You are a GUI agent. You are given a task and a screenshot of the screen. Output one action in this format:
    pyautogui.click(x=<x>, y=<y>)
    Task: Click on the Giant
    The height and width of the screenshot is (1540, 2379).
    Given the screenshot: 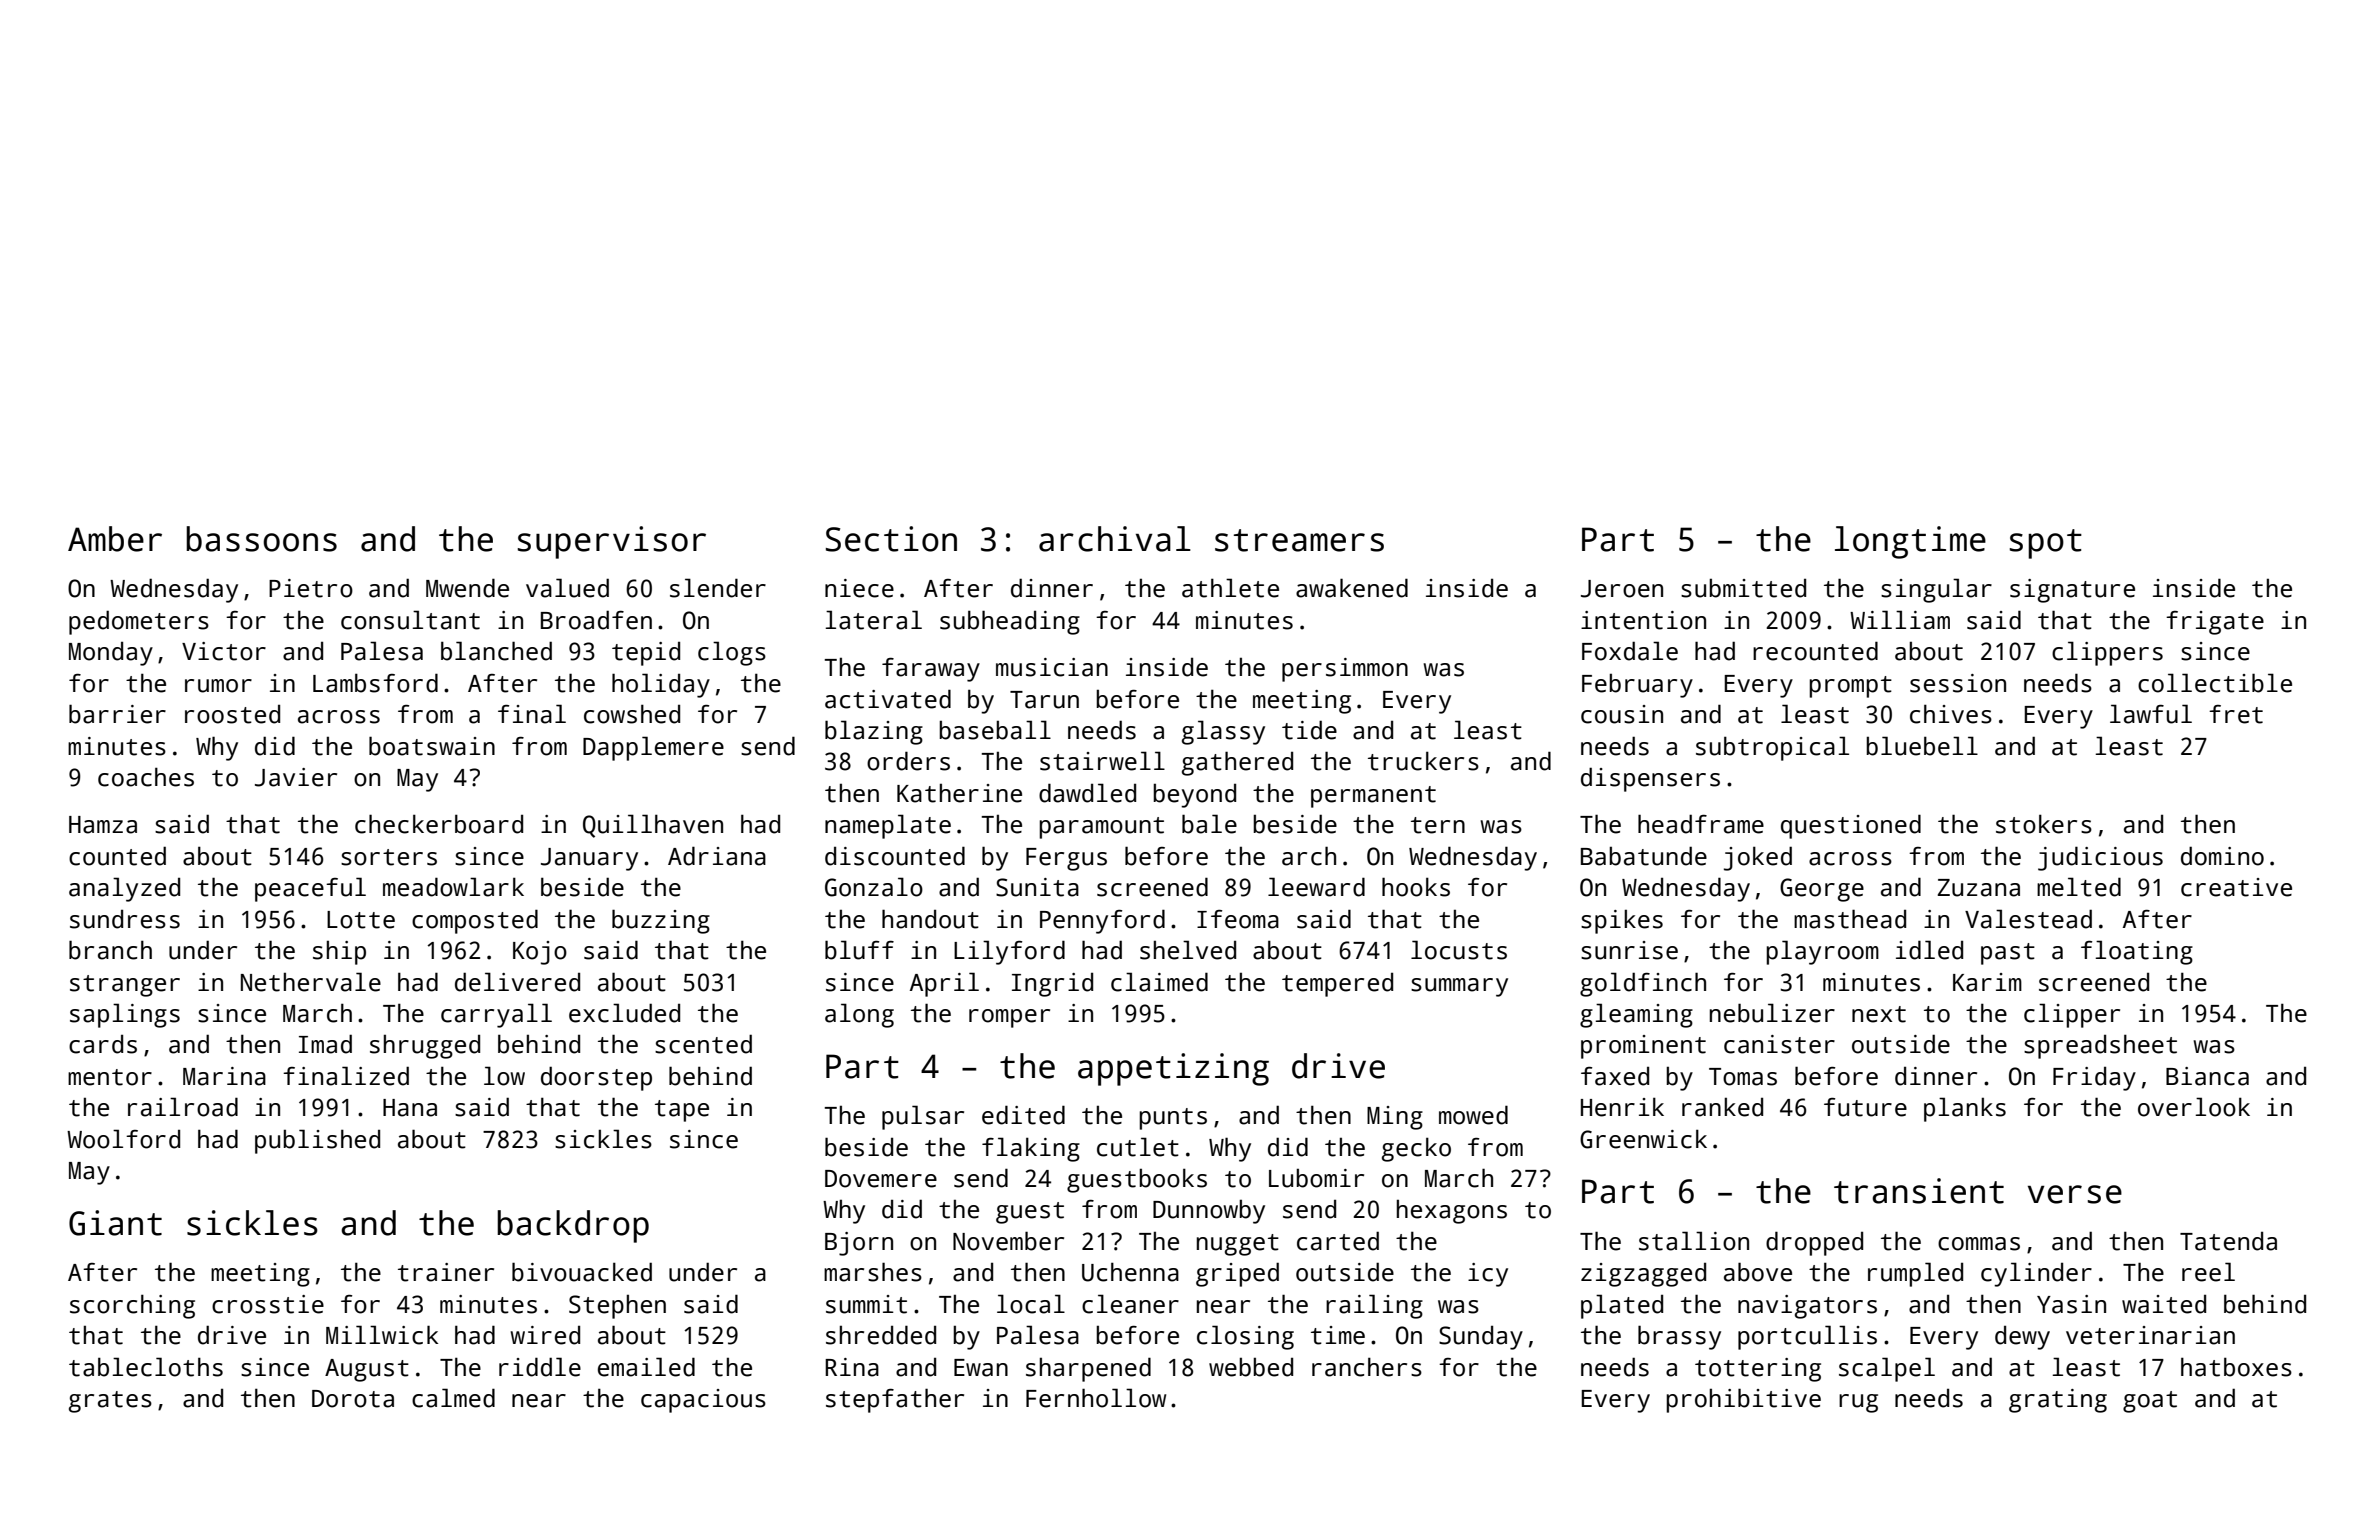 What is the action you would take?
    pyautogui.click(x=115, y=1223)
